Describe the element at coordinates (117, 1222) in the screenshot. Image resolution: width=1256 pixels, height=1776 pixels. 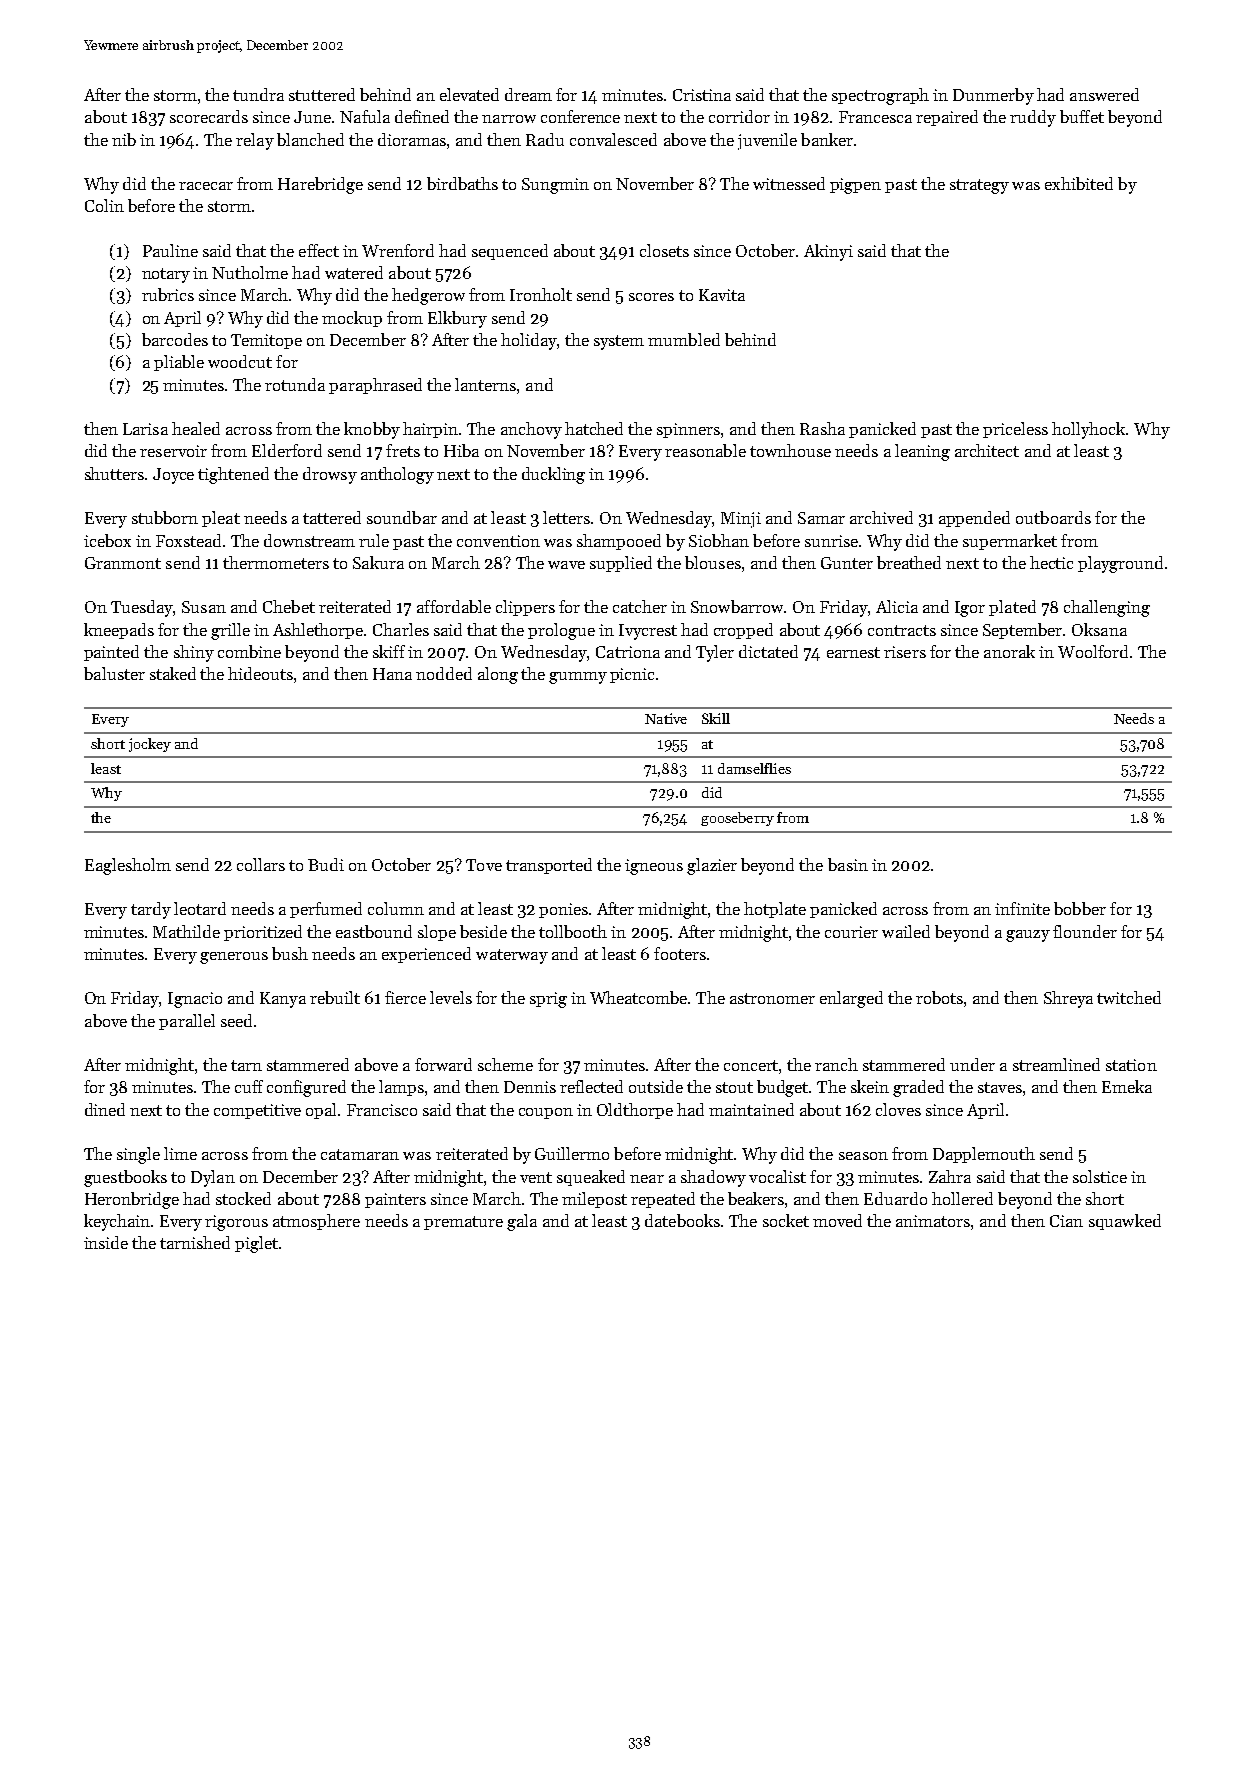
I see `keychain` at that location.
